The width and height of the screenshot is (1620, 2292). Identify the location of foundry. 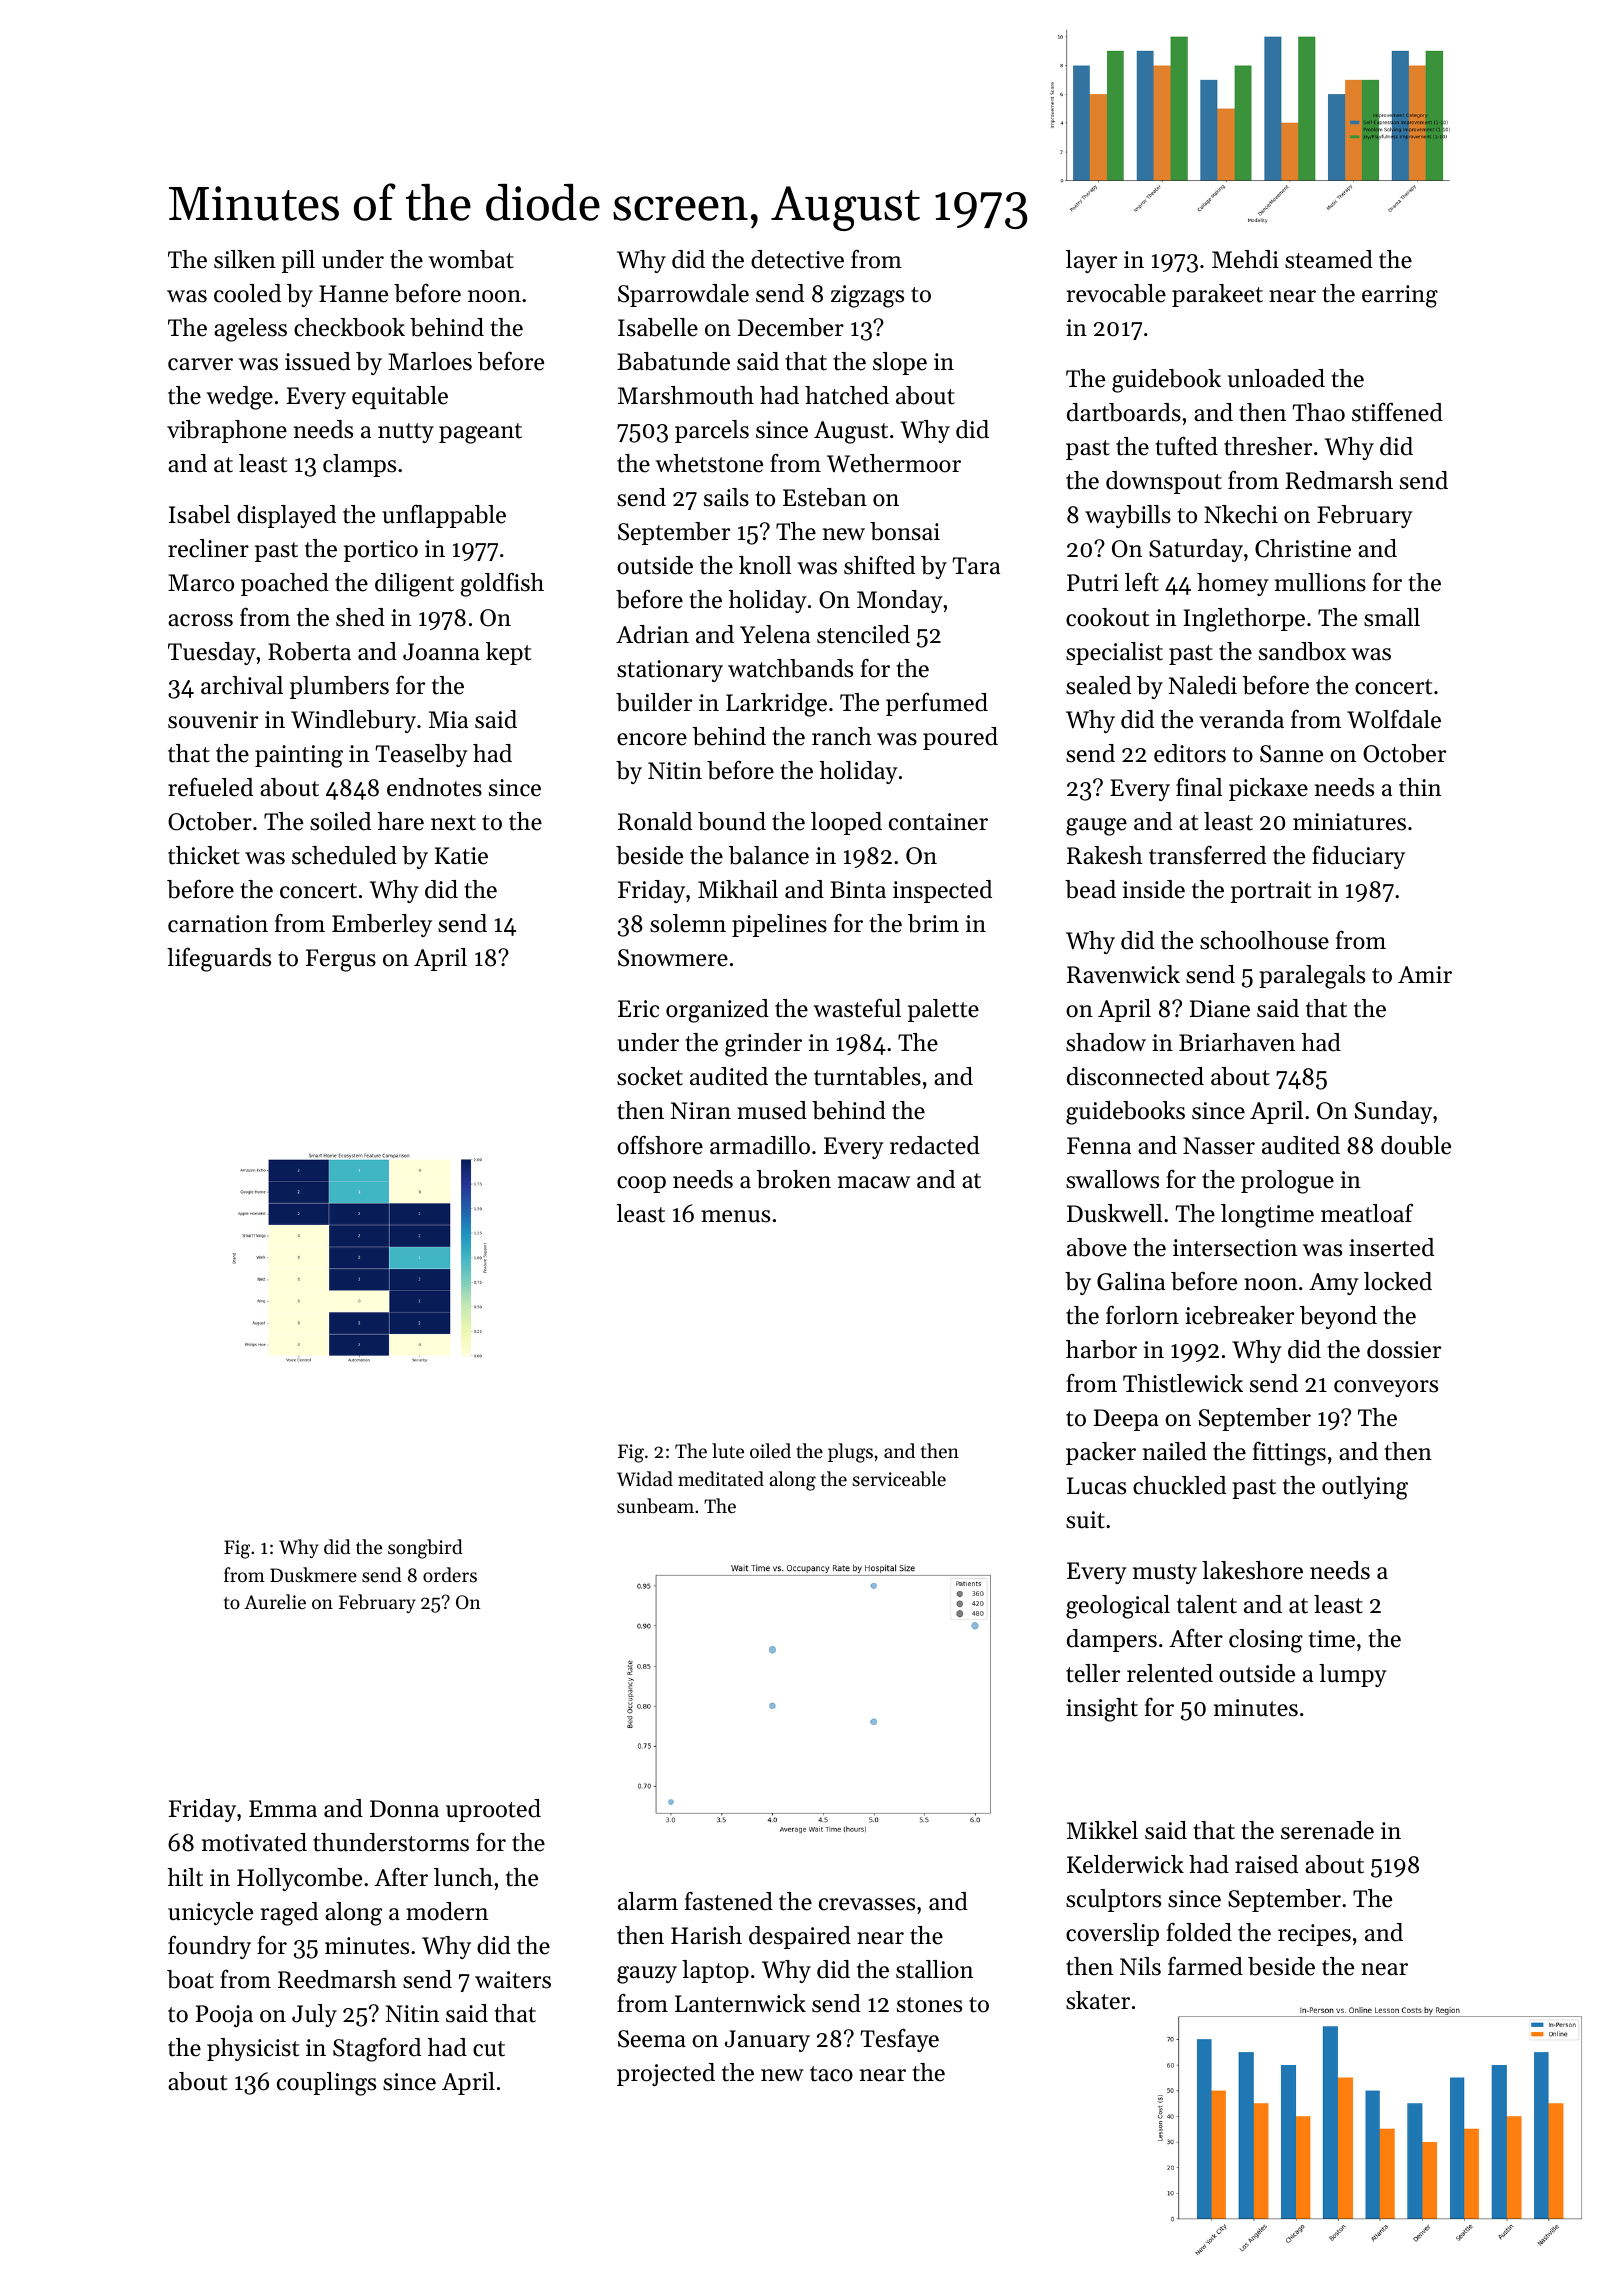
(209, 1947).
